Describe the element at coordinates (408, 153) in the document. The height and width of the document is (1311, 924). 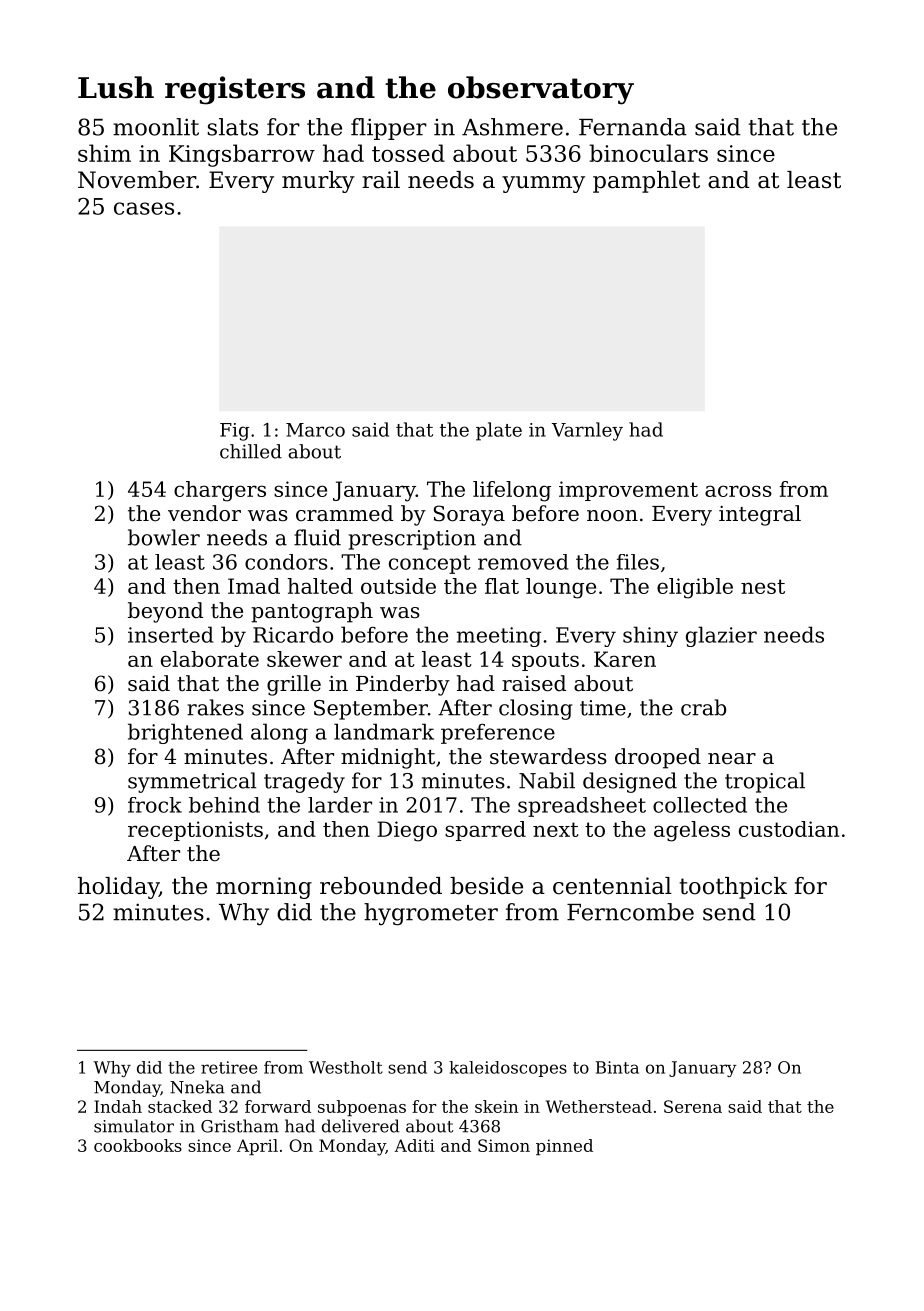
I see `tossed` at that location.
